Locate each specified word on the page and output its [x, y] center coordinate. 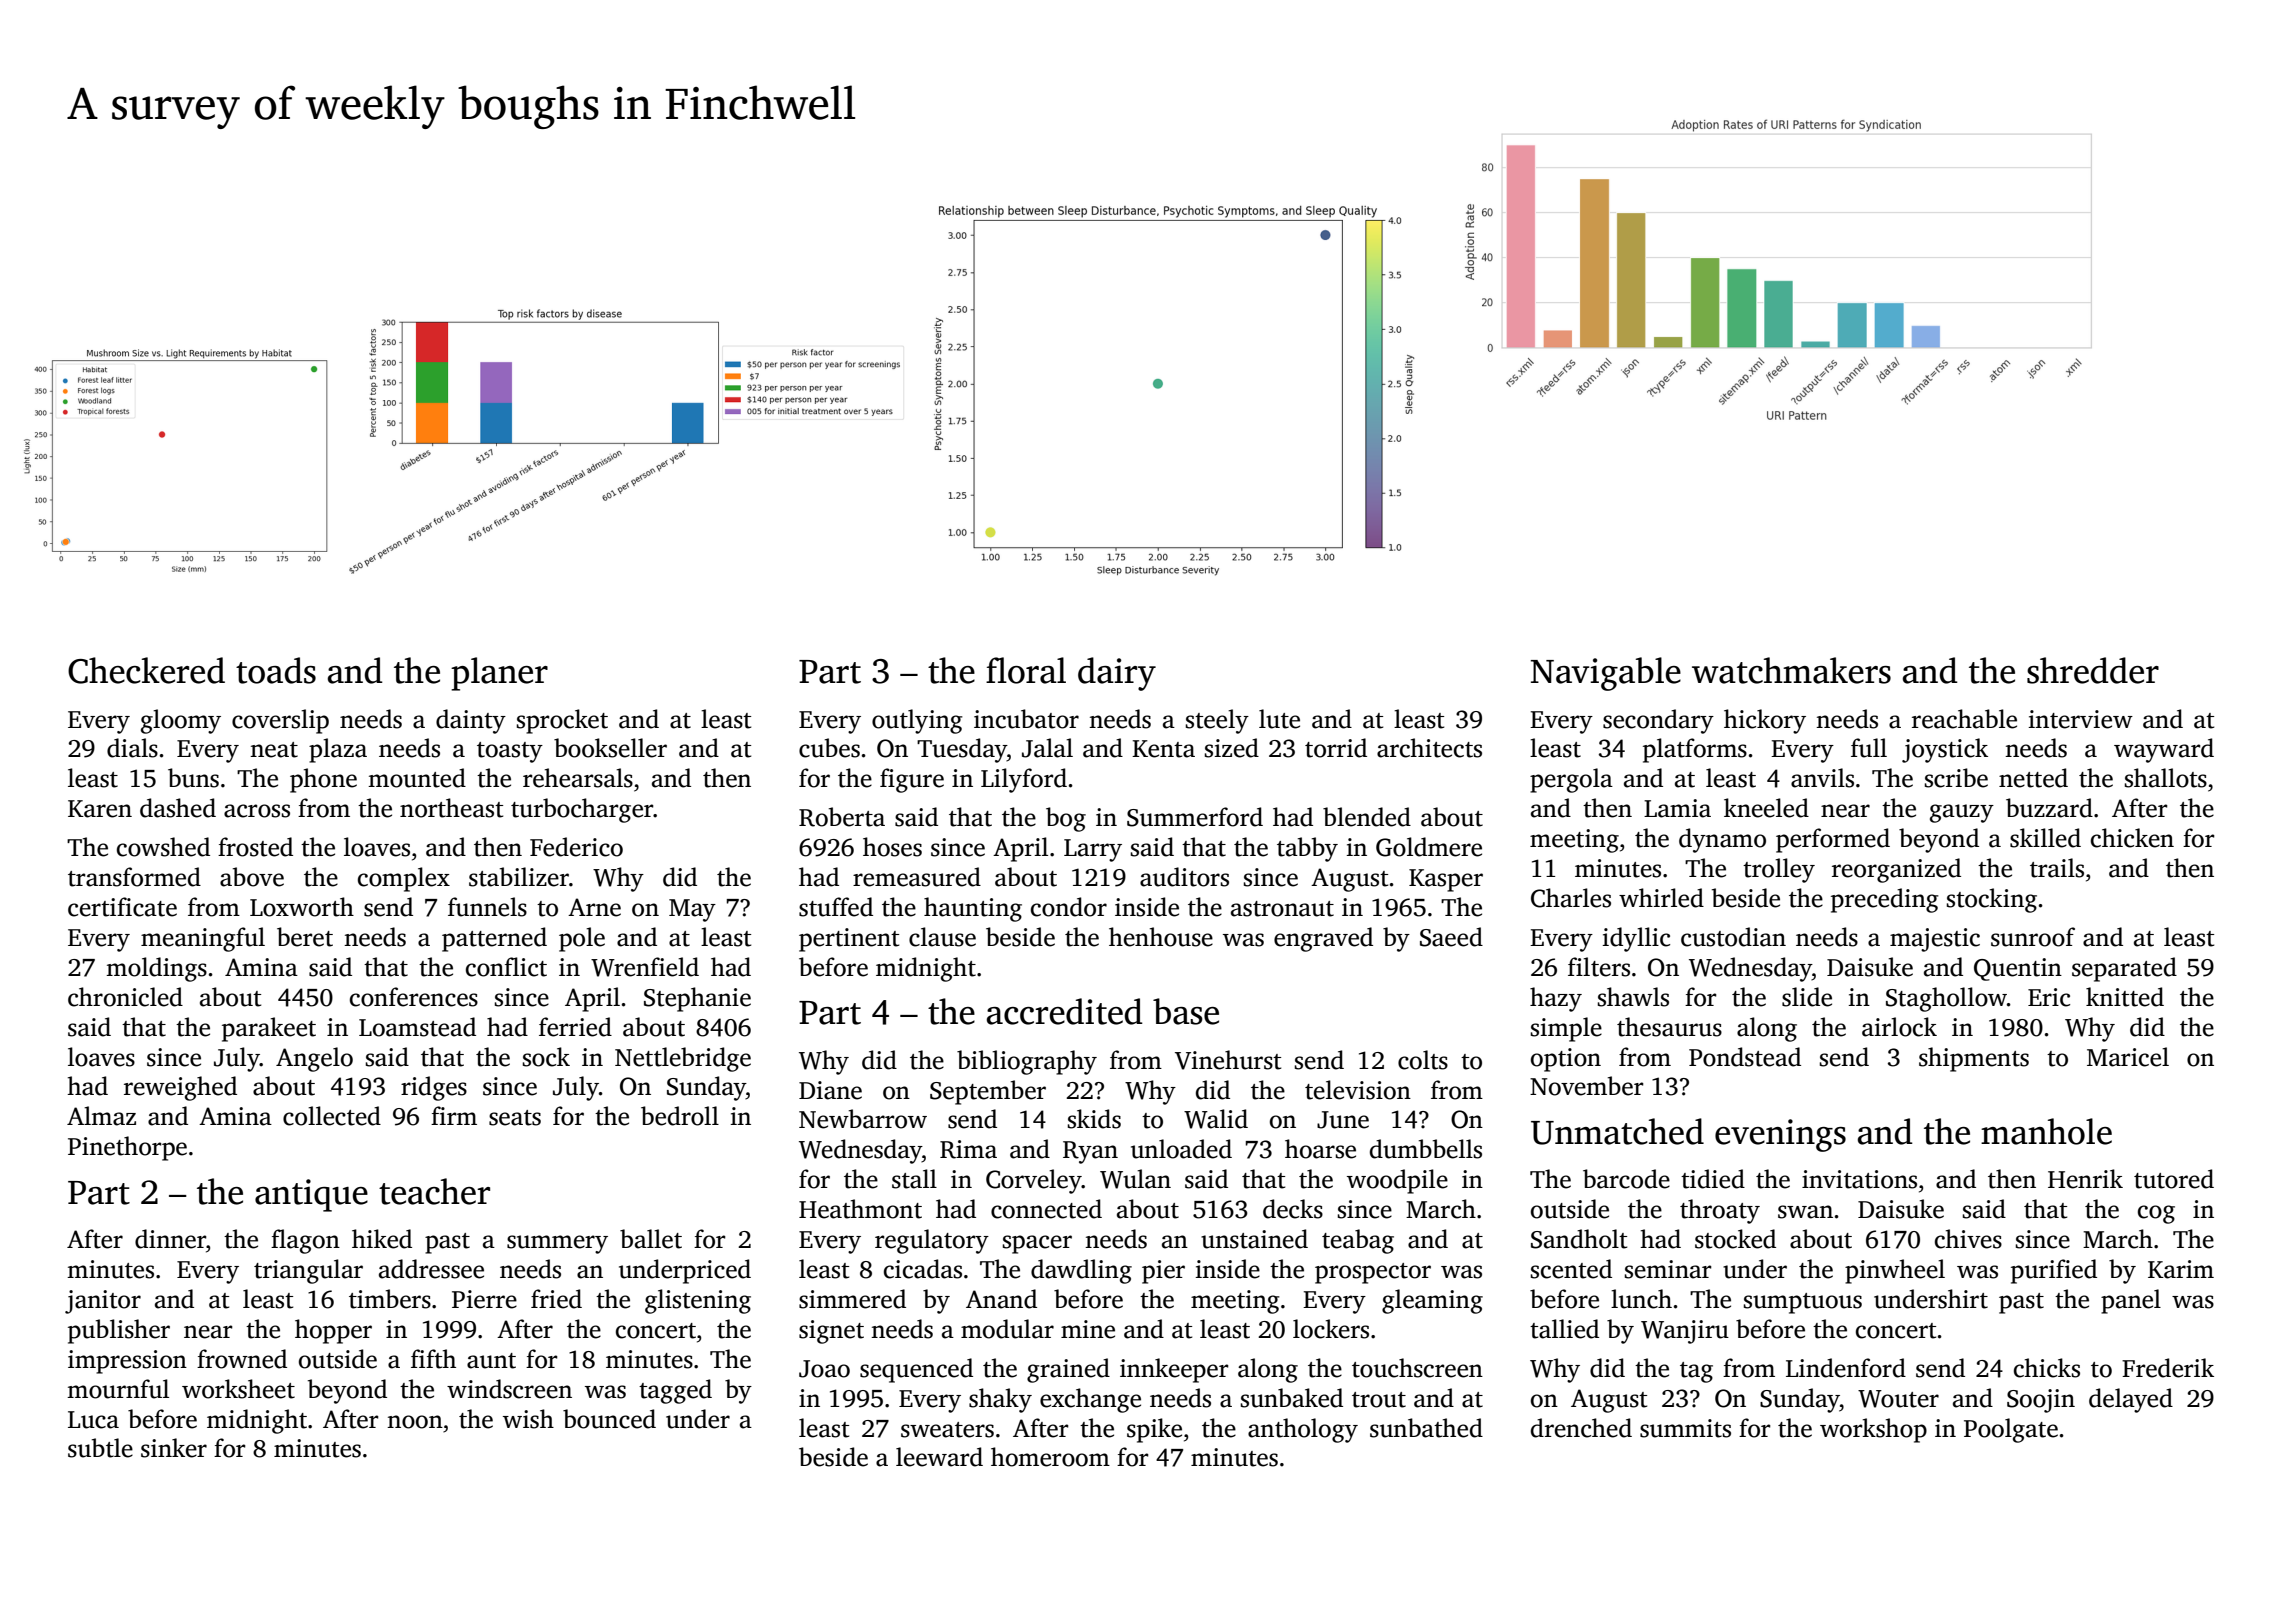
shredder [2093, 670]
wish [528, 1419]
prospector [1373, 1273]
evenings [1780, 1135]
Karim [2181, 1269]
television [1358, 1090]
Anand [1001, 1299]
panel [2131, 1301]
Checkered [146, 670]
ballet [651, 1239]
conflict [506, 967]
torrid [1336, 748]
